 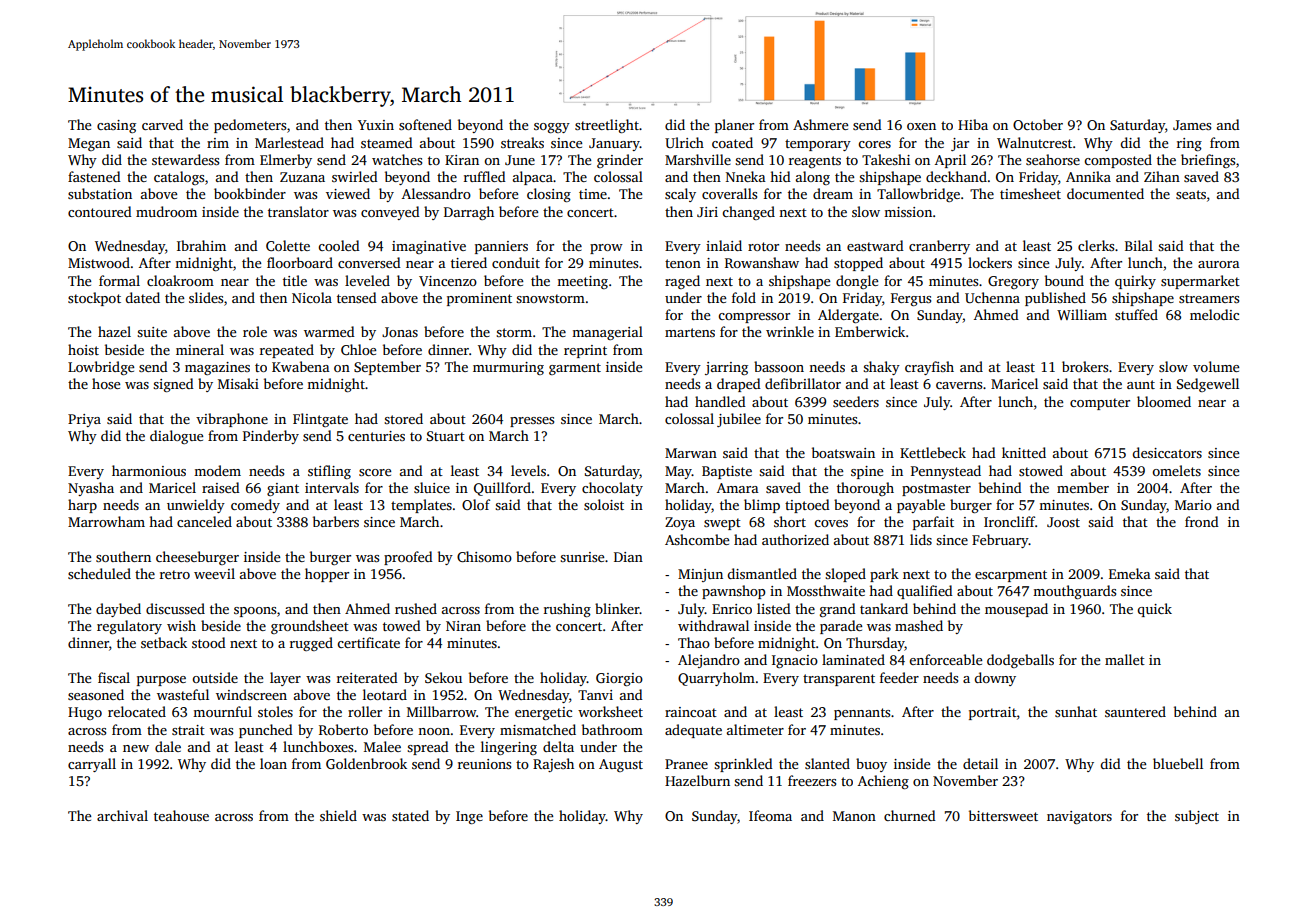 What do you see at coordinates (1024, 452) in the screenshot?
I see `knitted` at bounding box center [1024, 452].
